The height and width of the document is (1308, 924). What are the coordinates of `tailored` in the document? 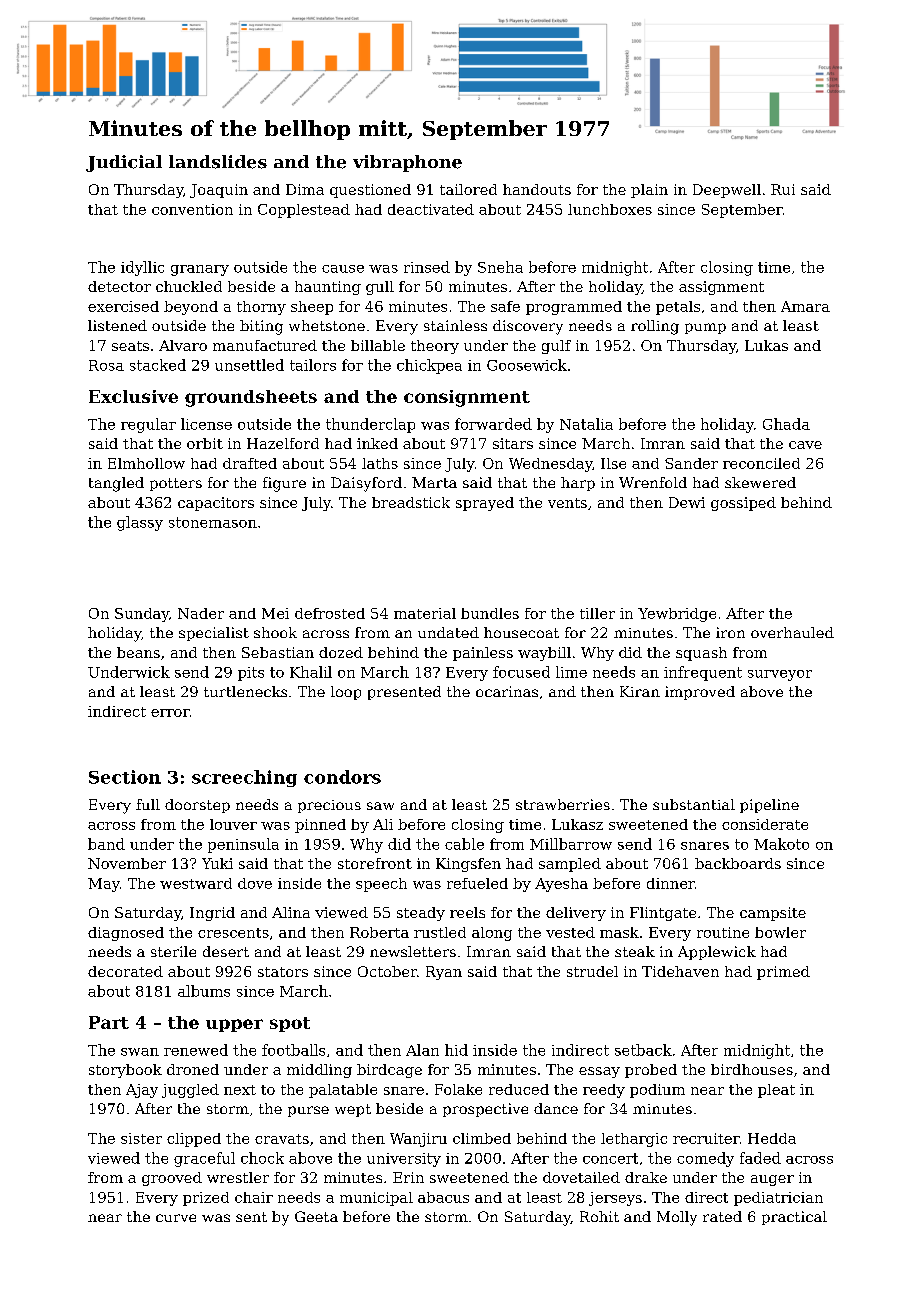 It's located at (468, 189).
